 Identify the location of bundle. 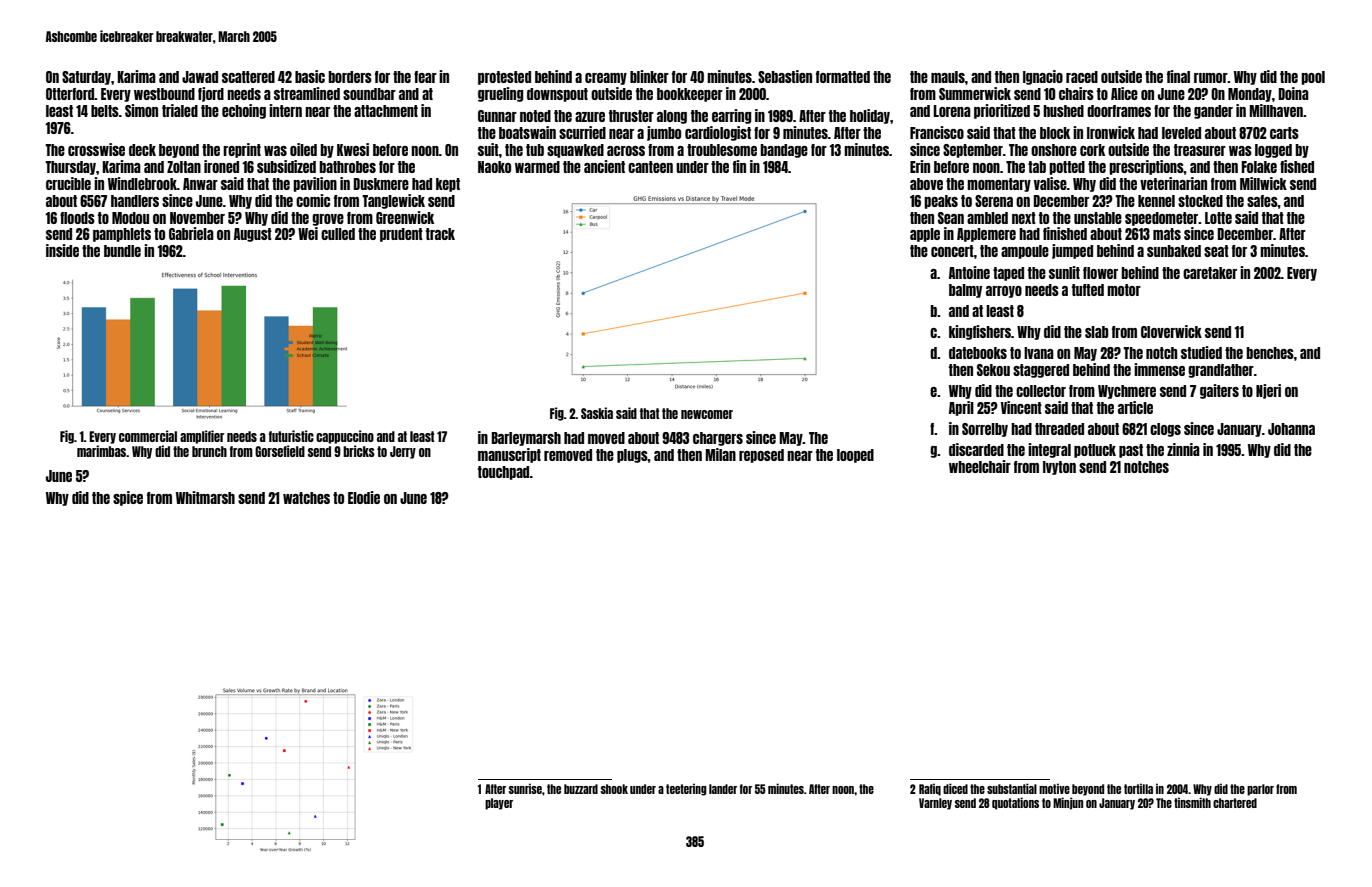
(122, 251).
